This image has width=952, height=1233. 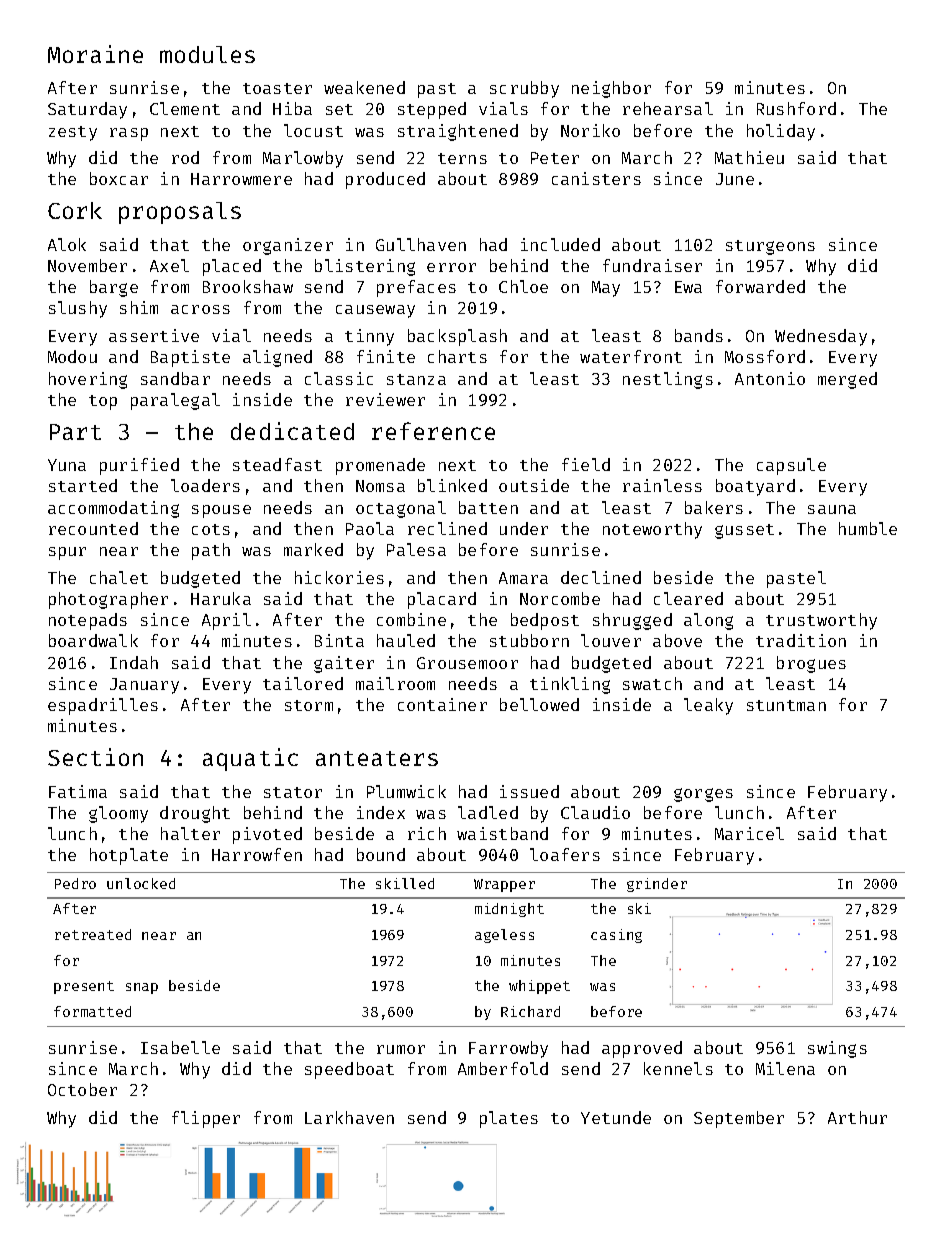 I want to click on Yuna, so click(x=67, y=465).
